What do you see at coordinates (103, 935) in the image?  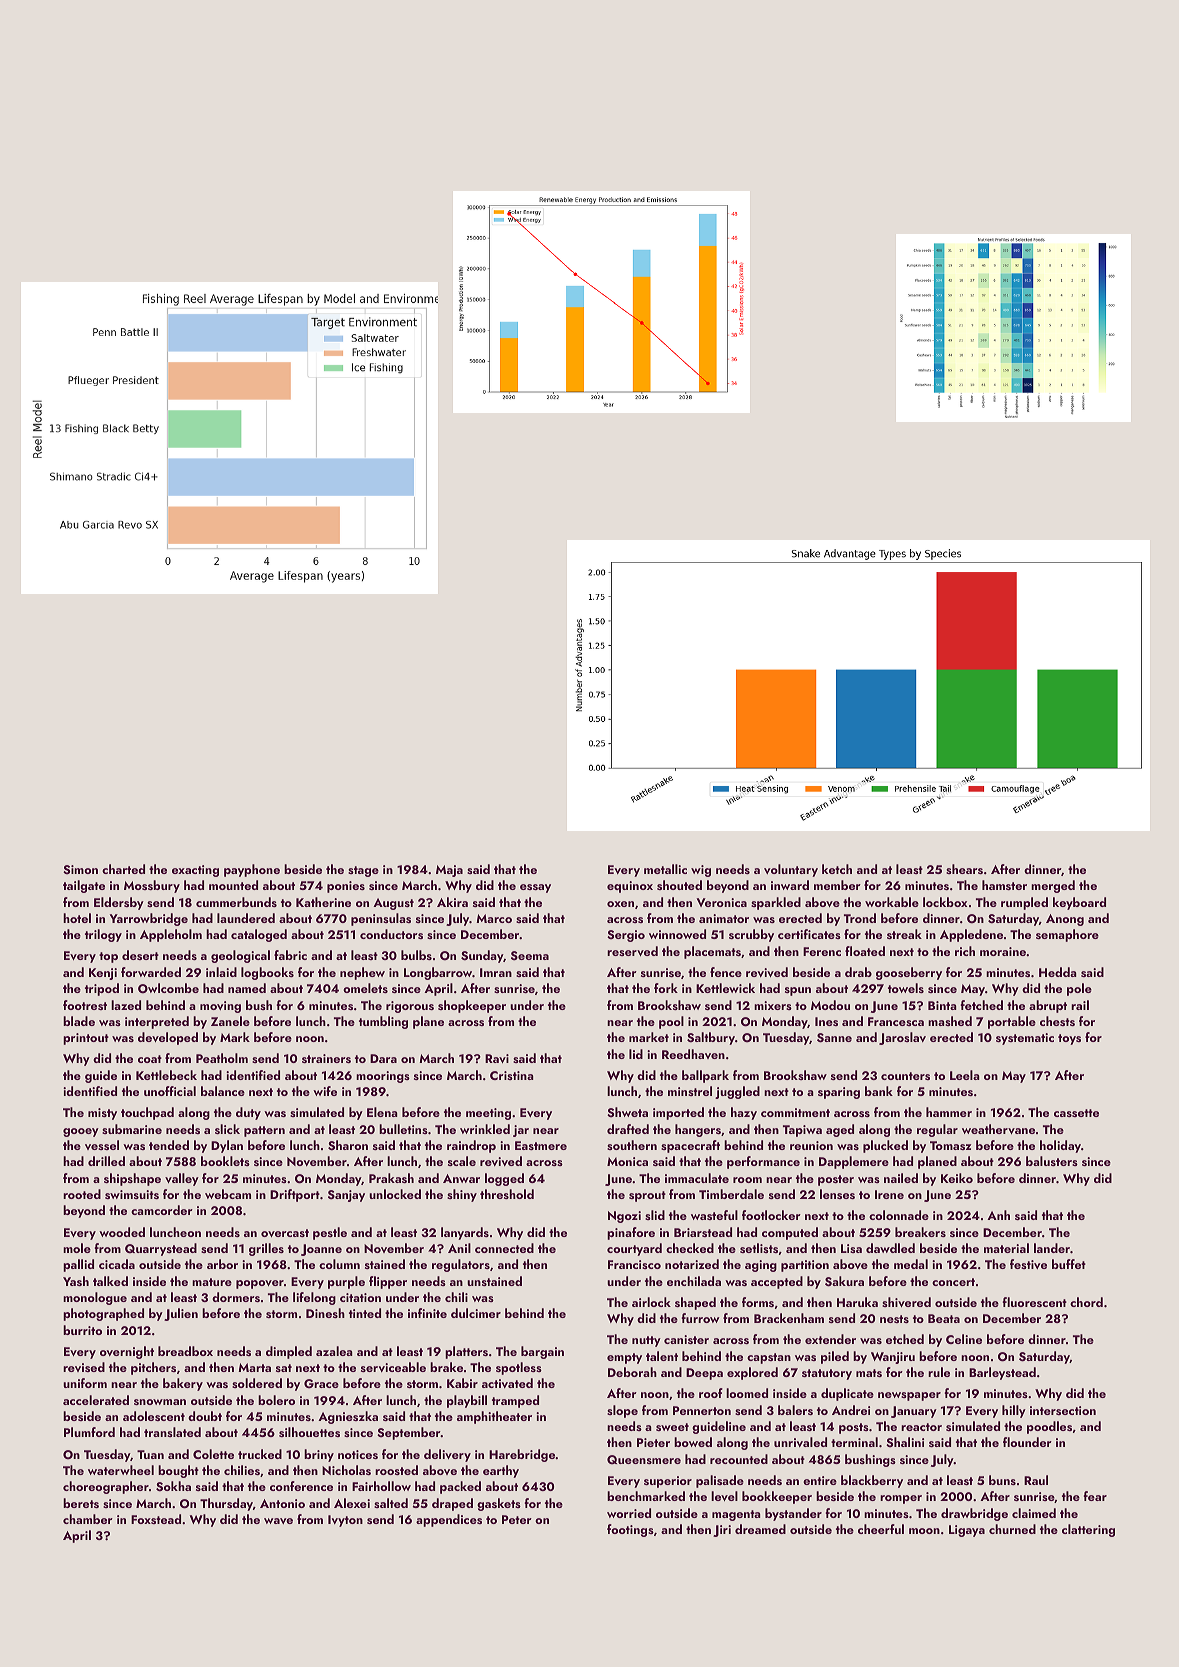 I see `trilogy` at bounding box center [103, 935].
